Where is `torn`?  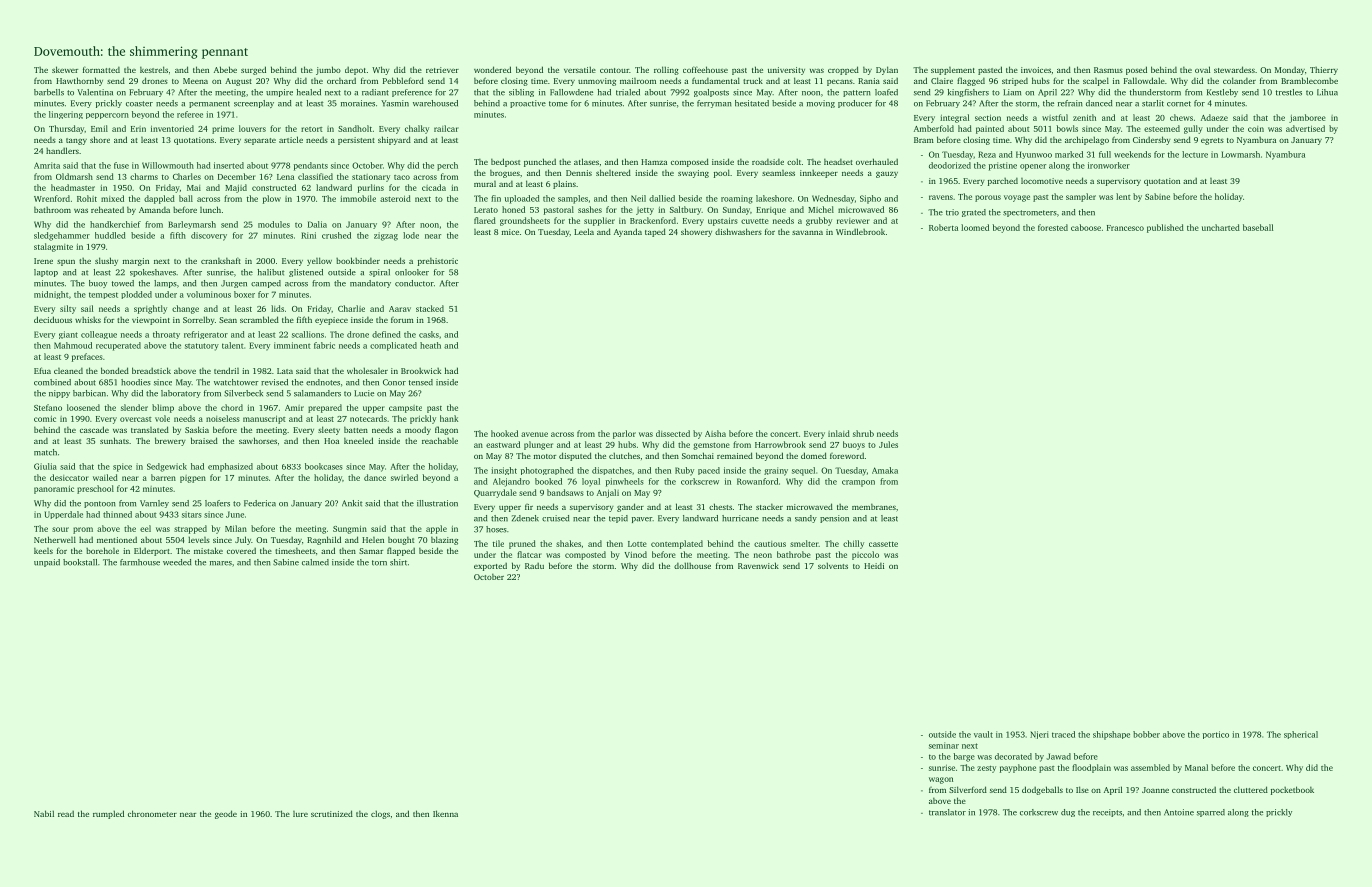 torn is located at coordinates (379, 563).
